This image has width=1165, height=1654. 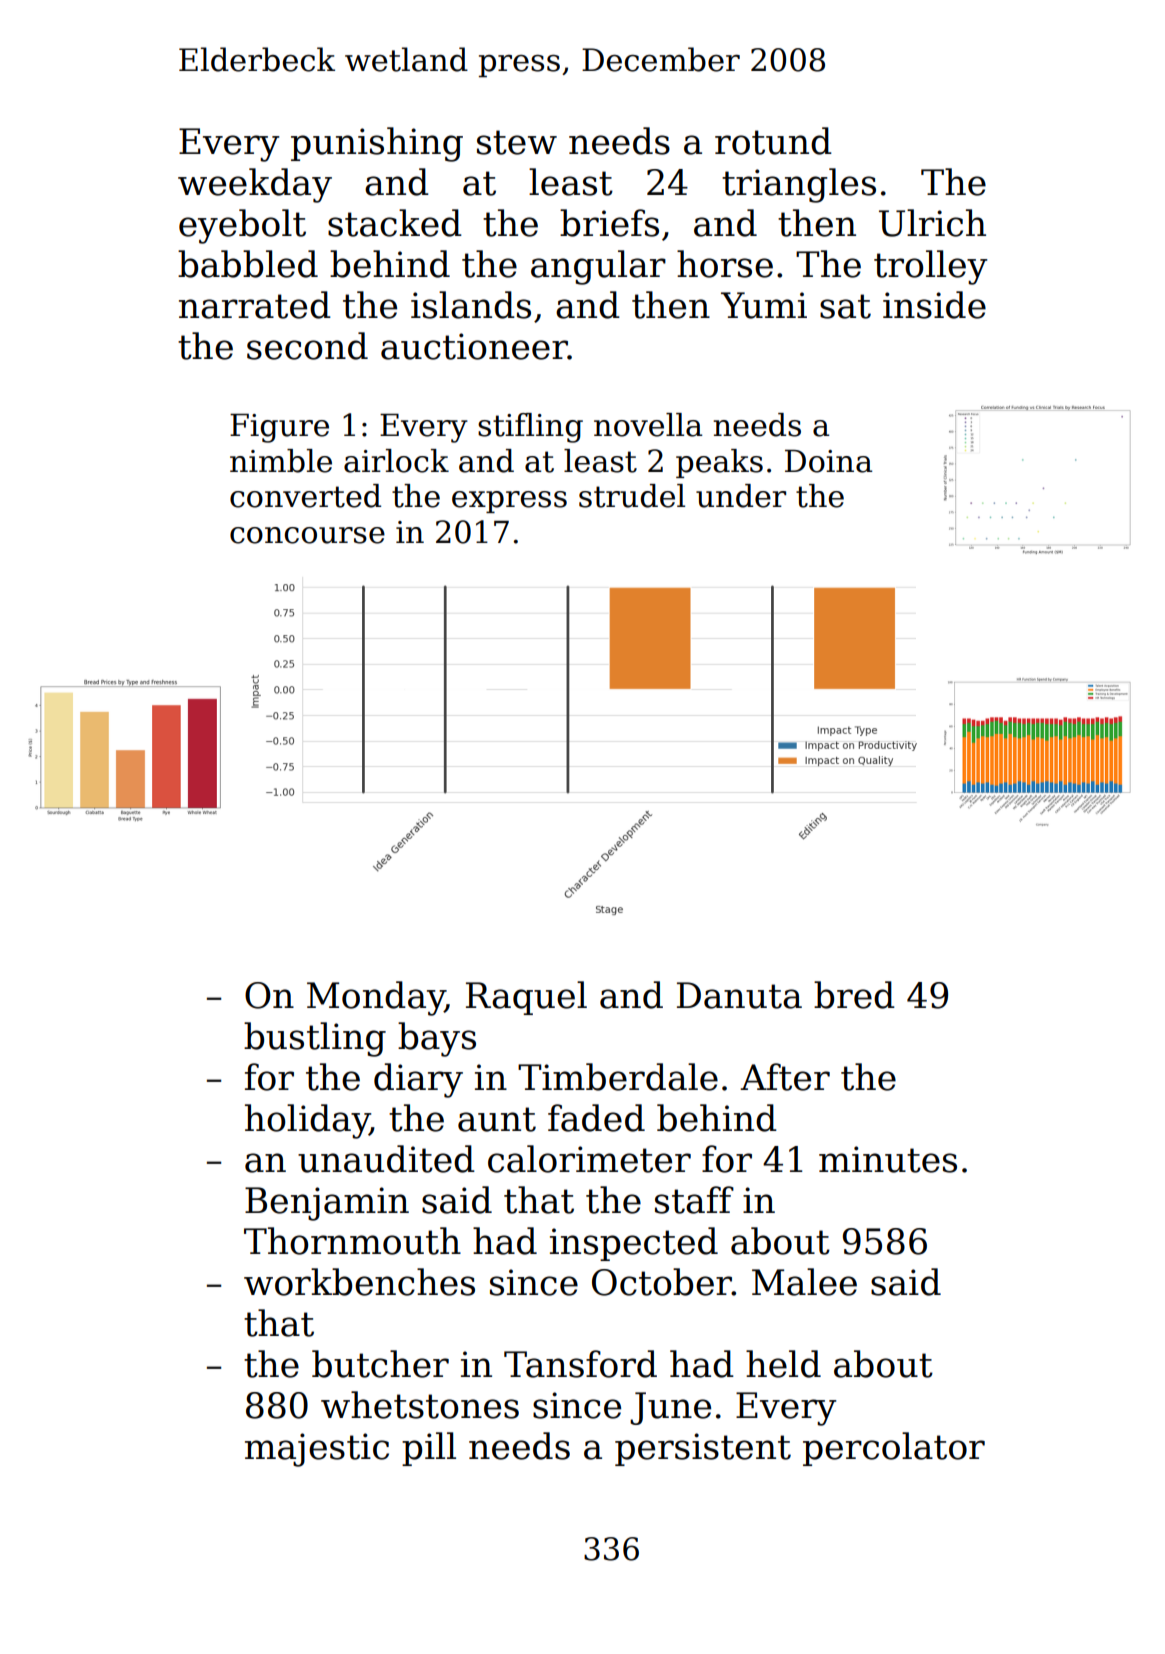 I want to click on butcher, so click(x=380, y=1364).
